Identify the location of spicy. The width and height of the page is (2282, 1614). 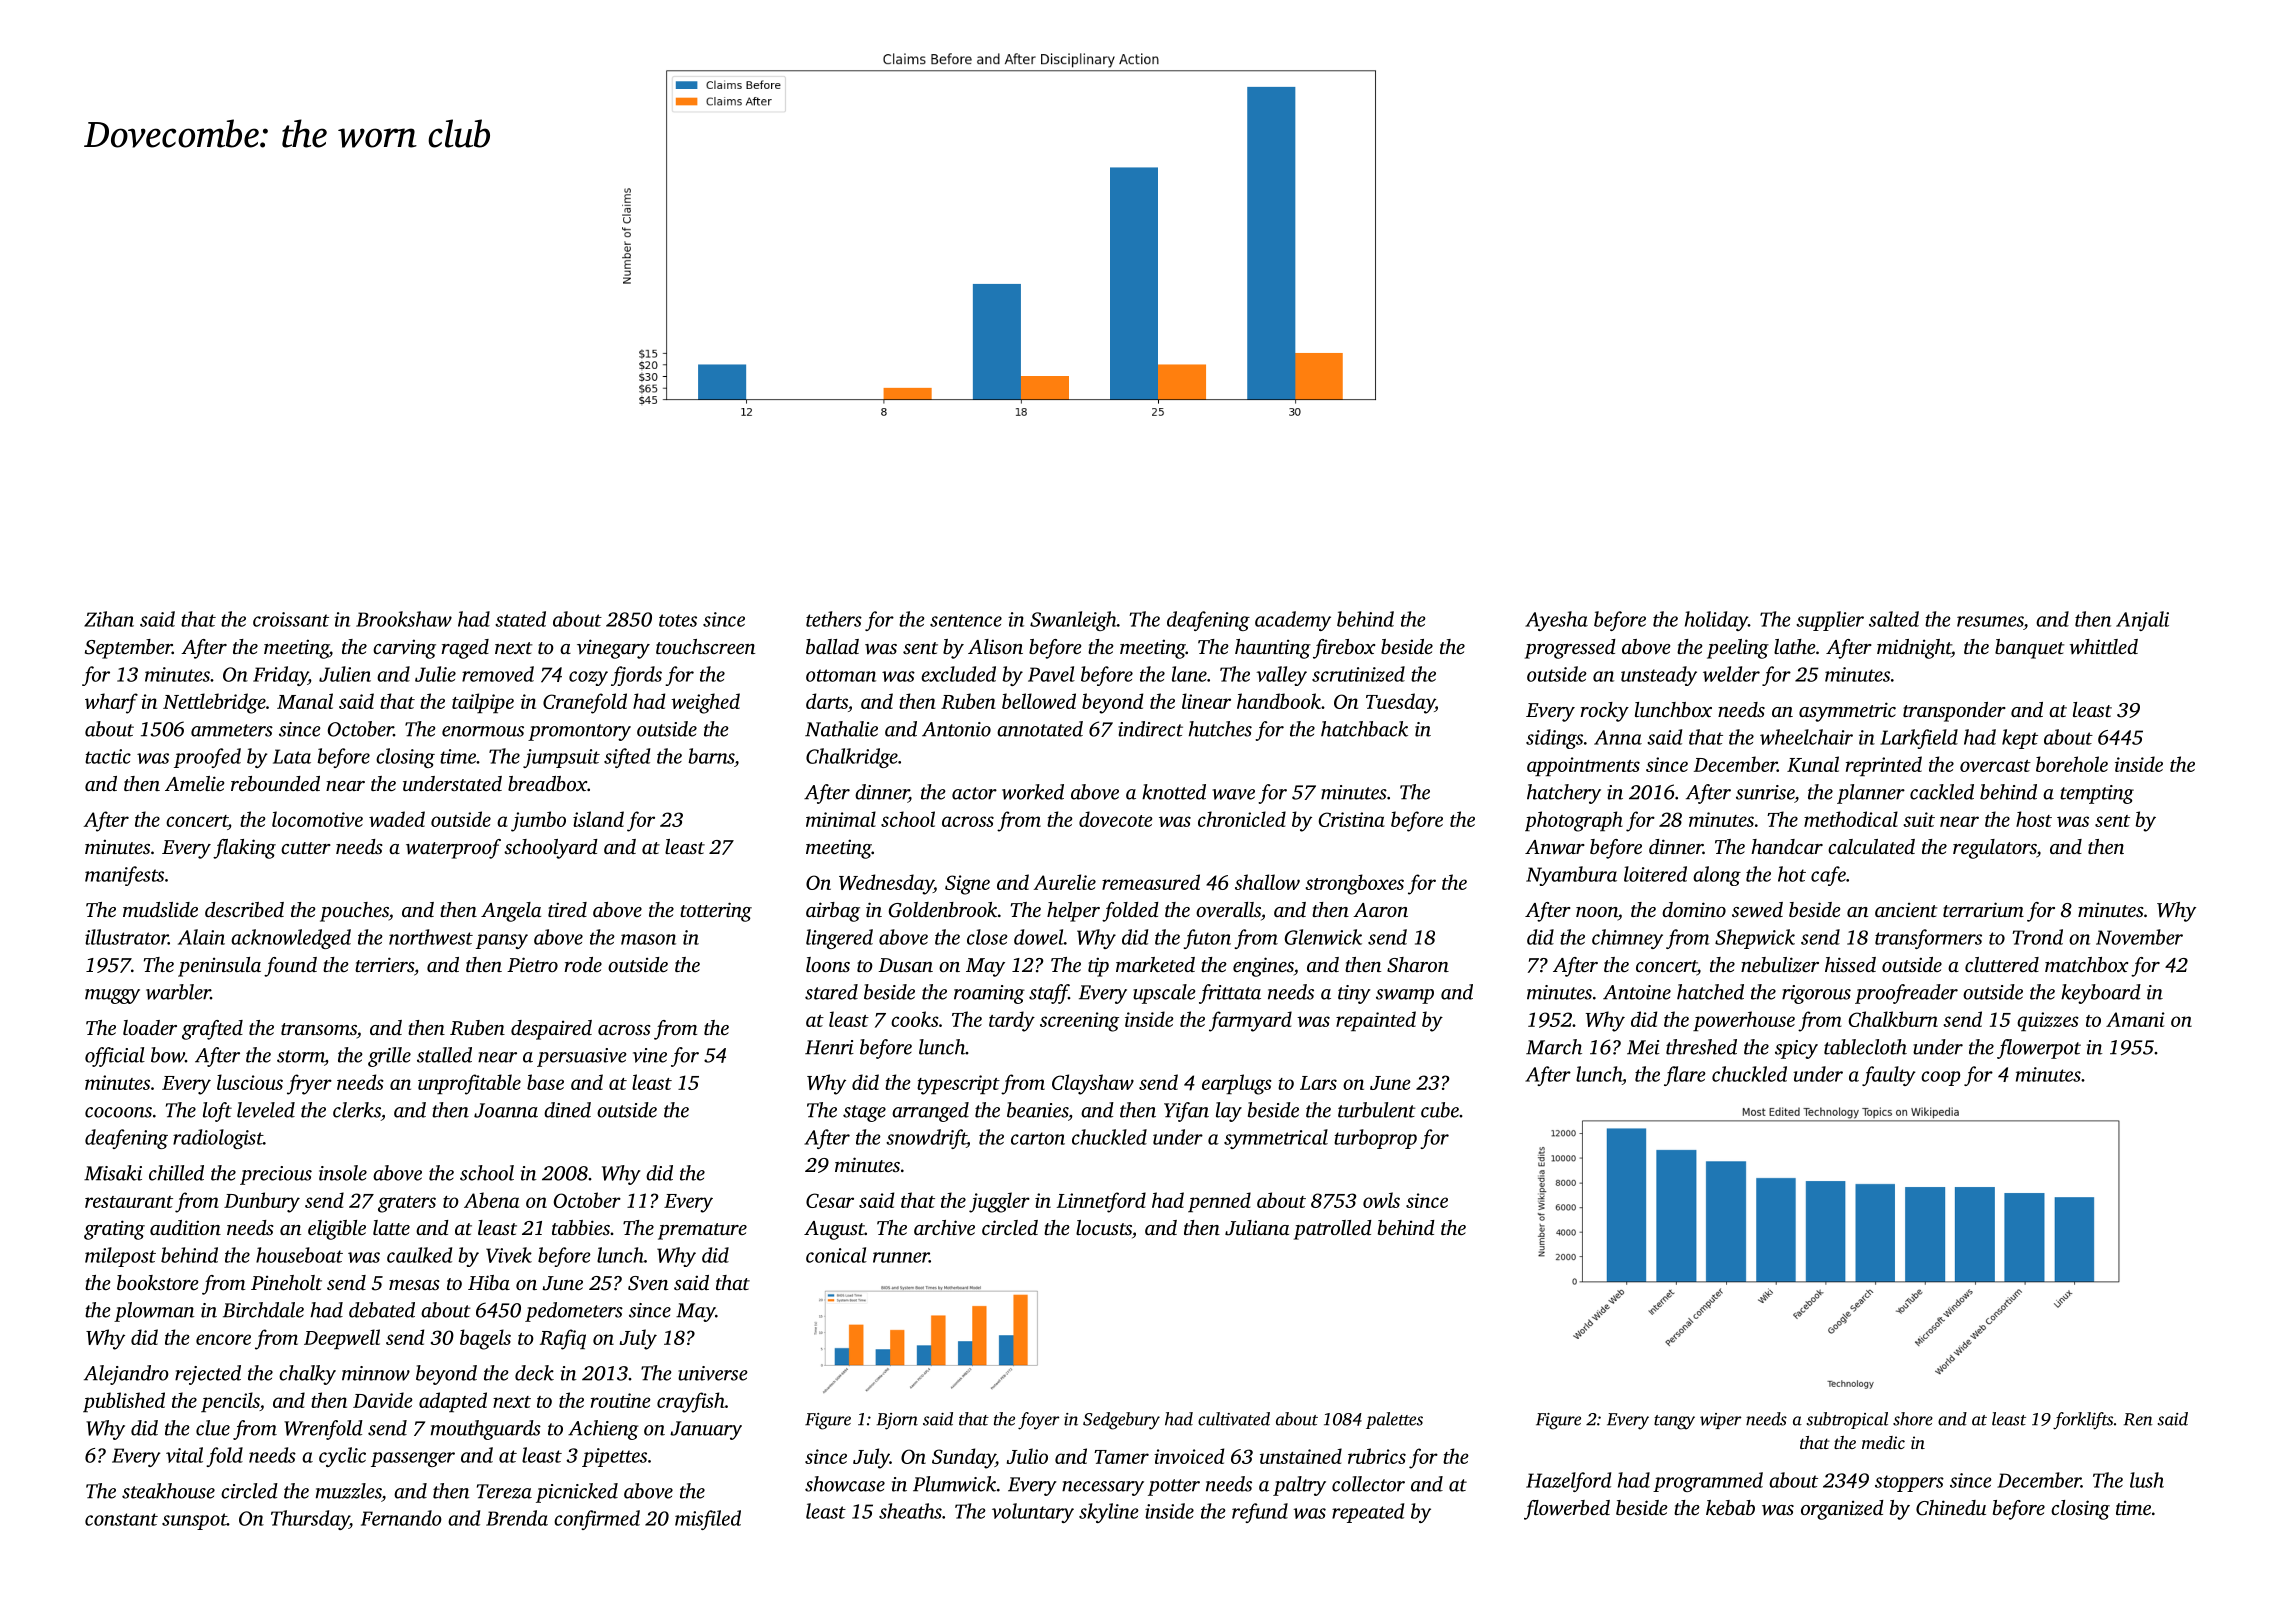
(1796, 1049).
